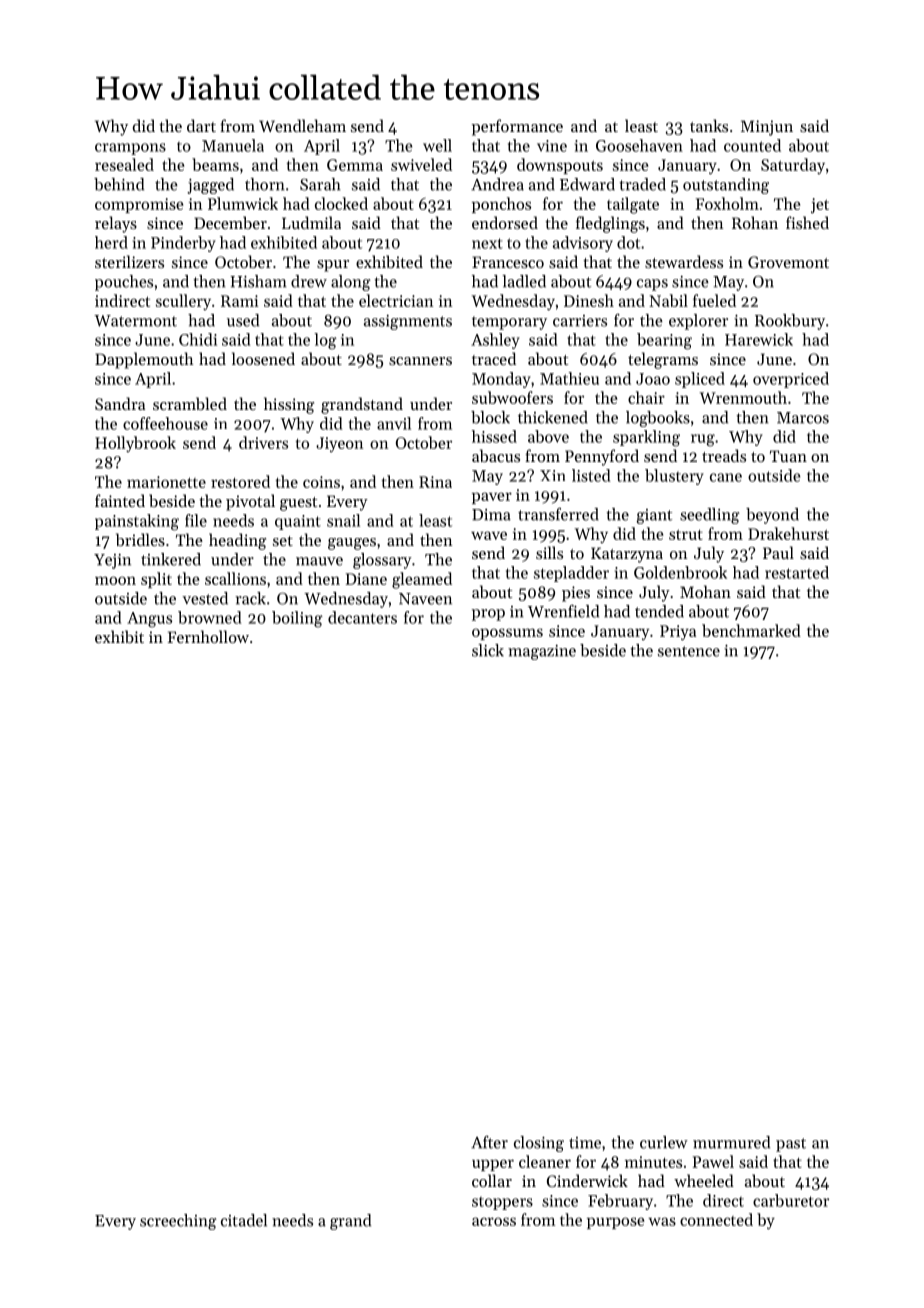 Image resolution: width=924 pixels, height=1308 pixels. What do you see at coordinates (171, 559) in the page?
I see `tinkered` at bounding box center [171, 559].
